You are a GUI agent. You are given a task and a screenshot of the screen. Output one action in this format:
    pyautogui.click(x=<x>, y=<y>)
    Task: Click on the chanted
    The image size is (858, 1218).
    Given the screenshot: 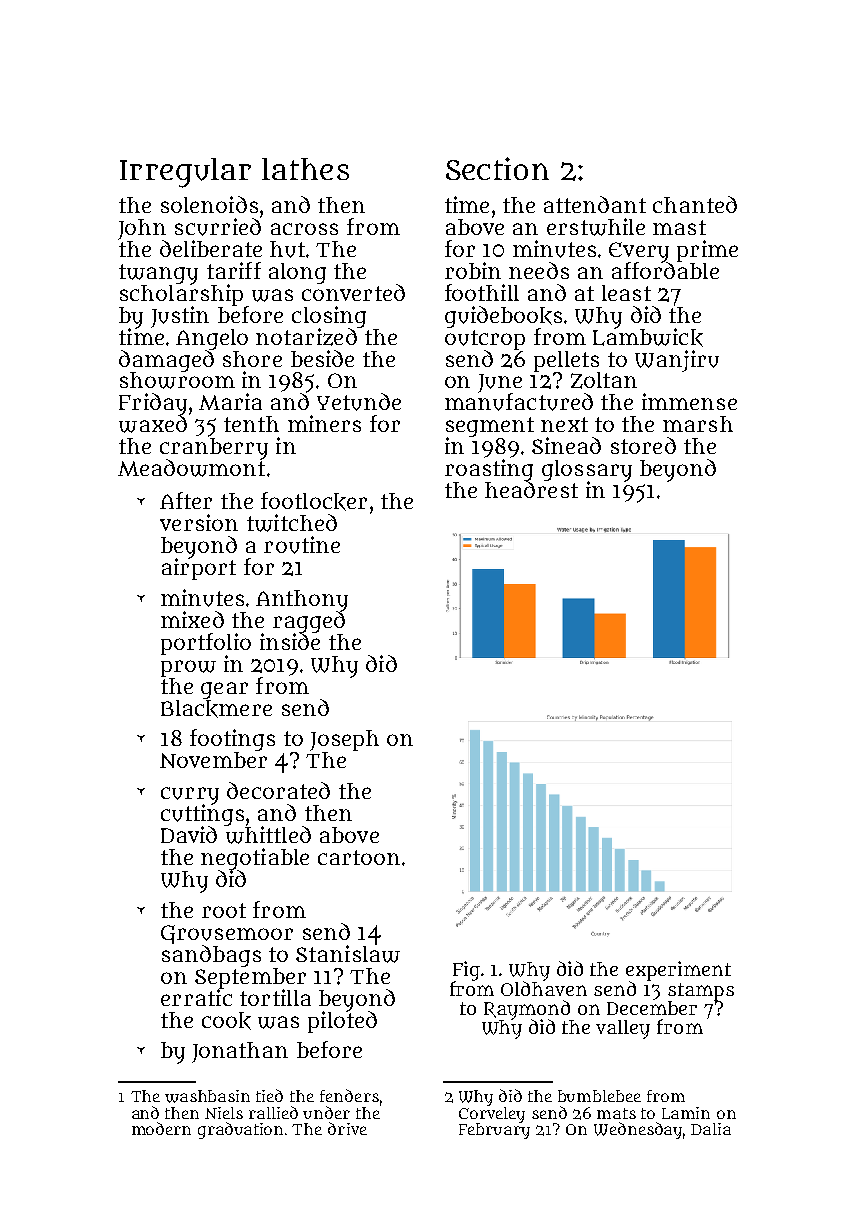 What is the action you would take?
    pyautogui.click(x=695, y=204)
